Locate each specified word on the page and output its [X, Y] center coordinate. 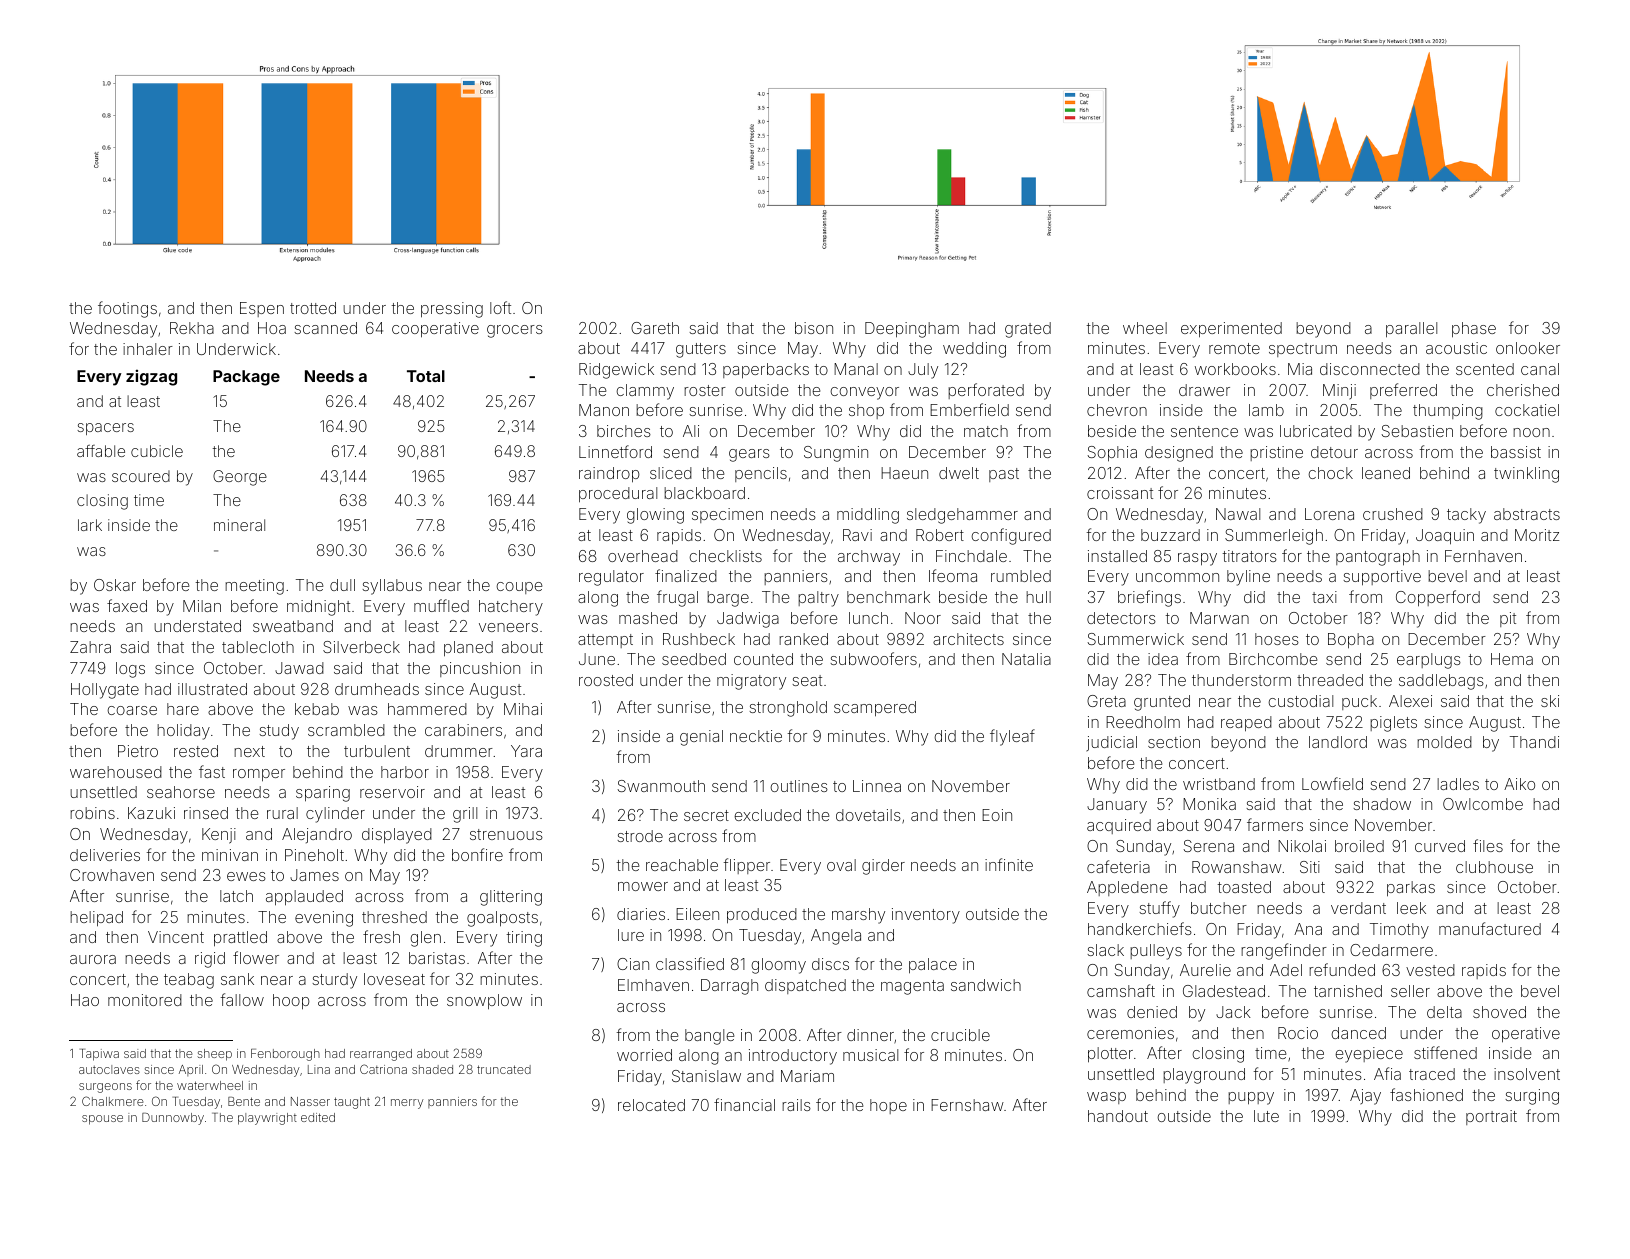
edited [318, 1117]
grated [1028, 330]
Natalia [1026, 659]
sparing [323, 794]
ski [1550, 701]
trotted [313, 308]
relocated [651, 1105]
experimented [1231, 330]
